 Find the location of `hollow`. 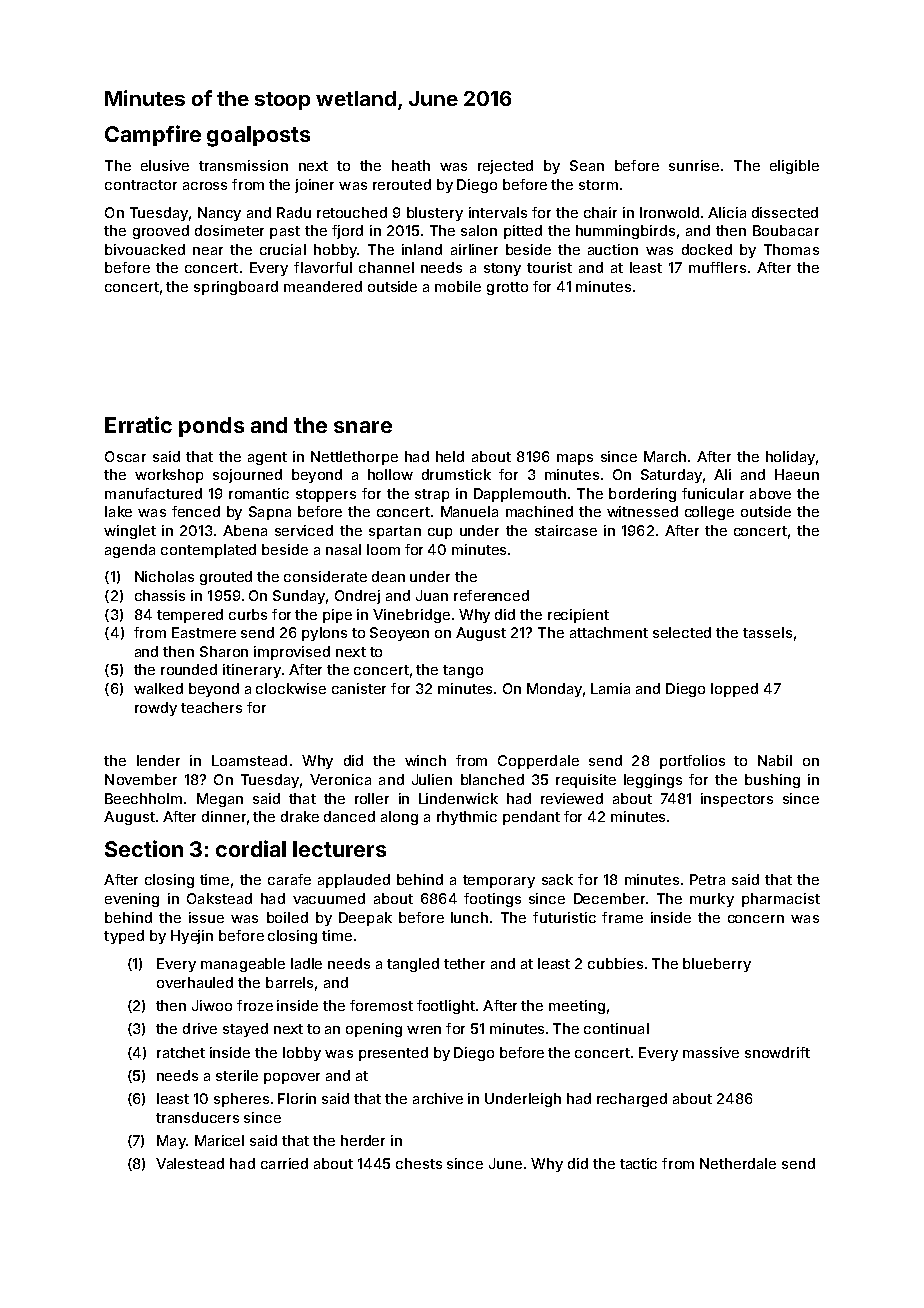

hollow is located at coordinates (390, 474).
